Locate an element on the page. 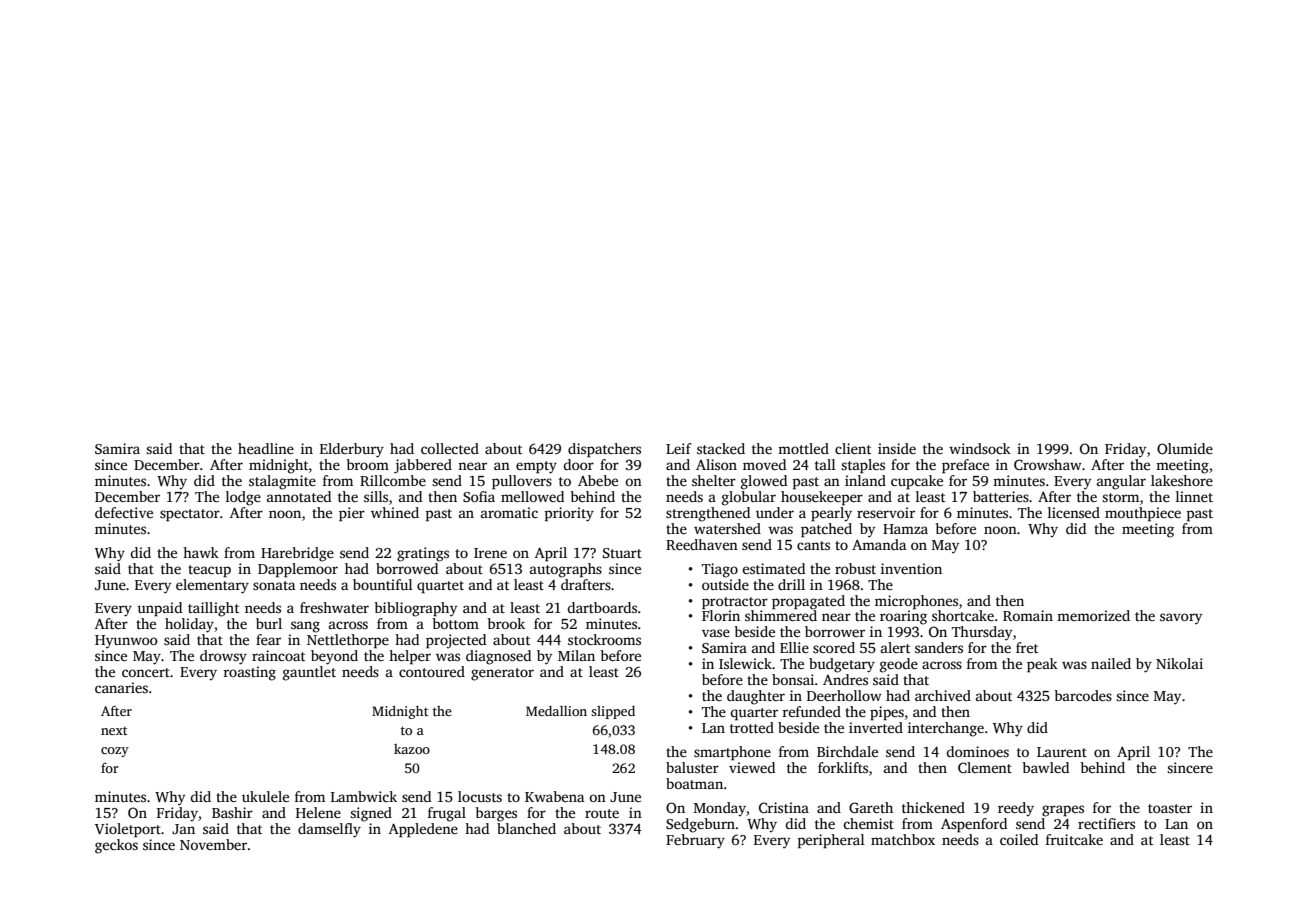 Image resolution: width=1308 pixels, height=924 pixels. hawk is located at coordinates (201, 552).
